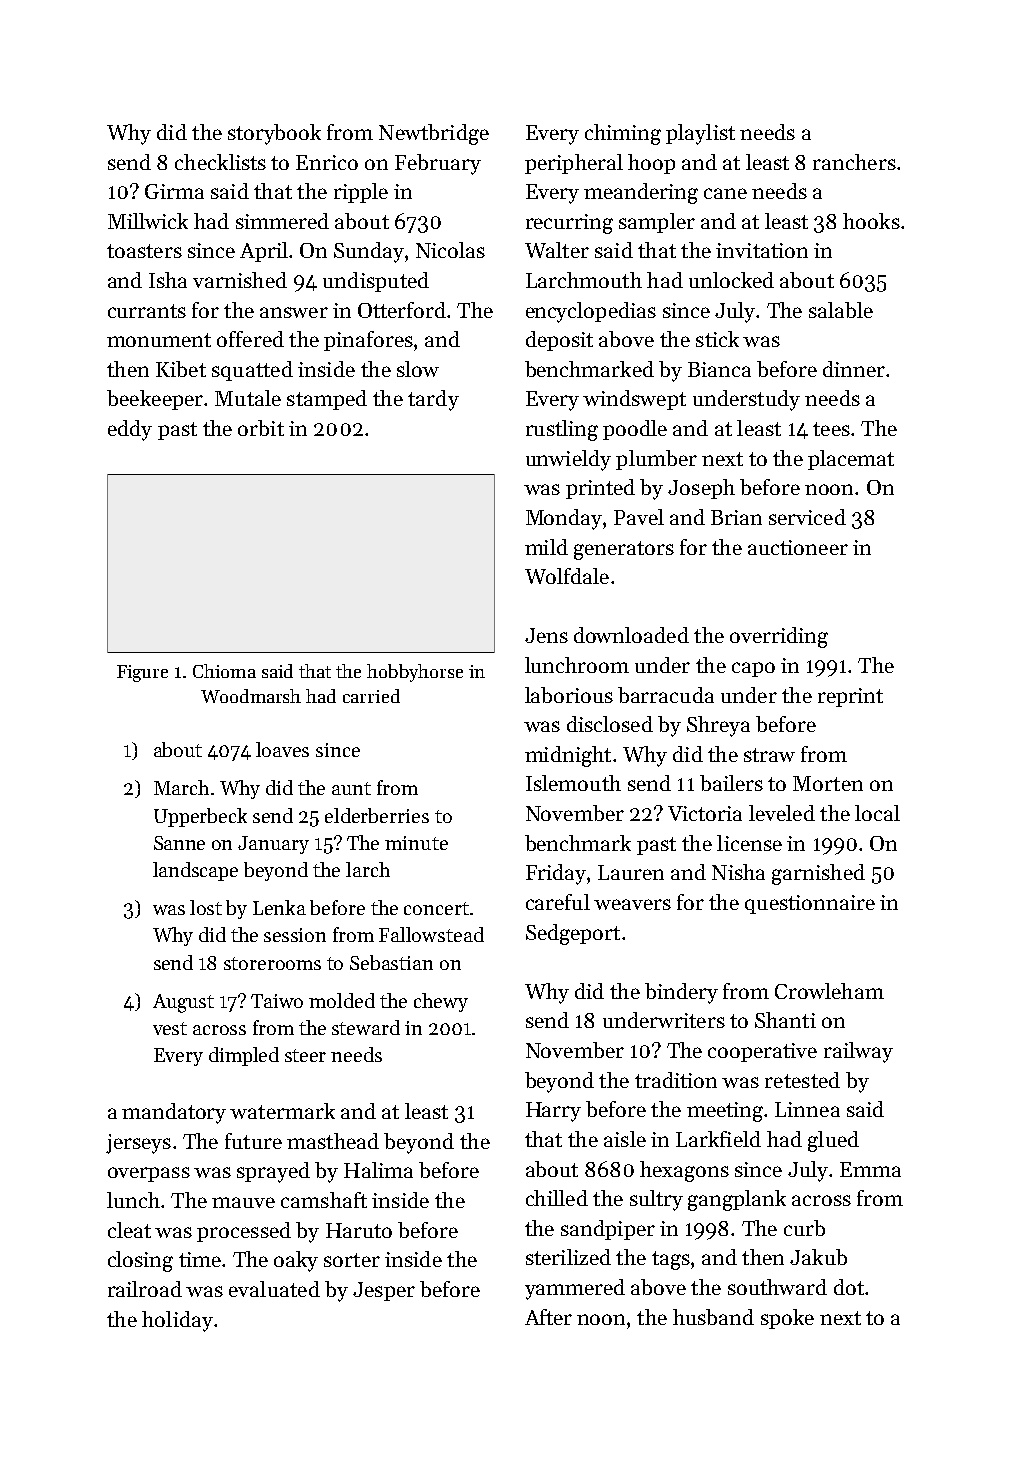 The width and height of the image is (1019, 1475). What do you see at coordinates (841, 310) in the image?
I see `salable` at bounding box center [841, 310].
